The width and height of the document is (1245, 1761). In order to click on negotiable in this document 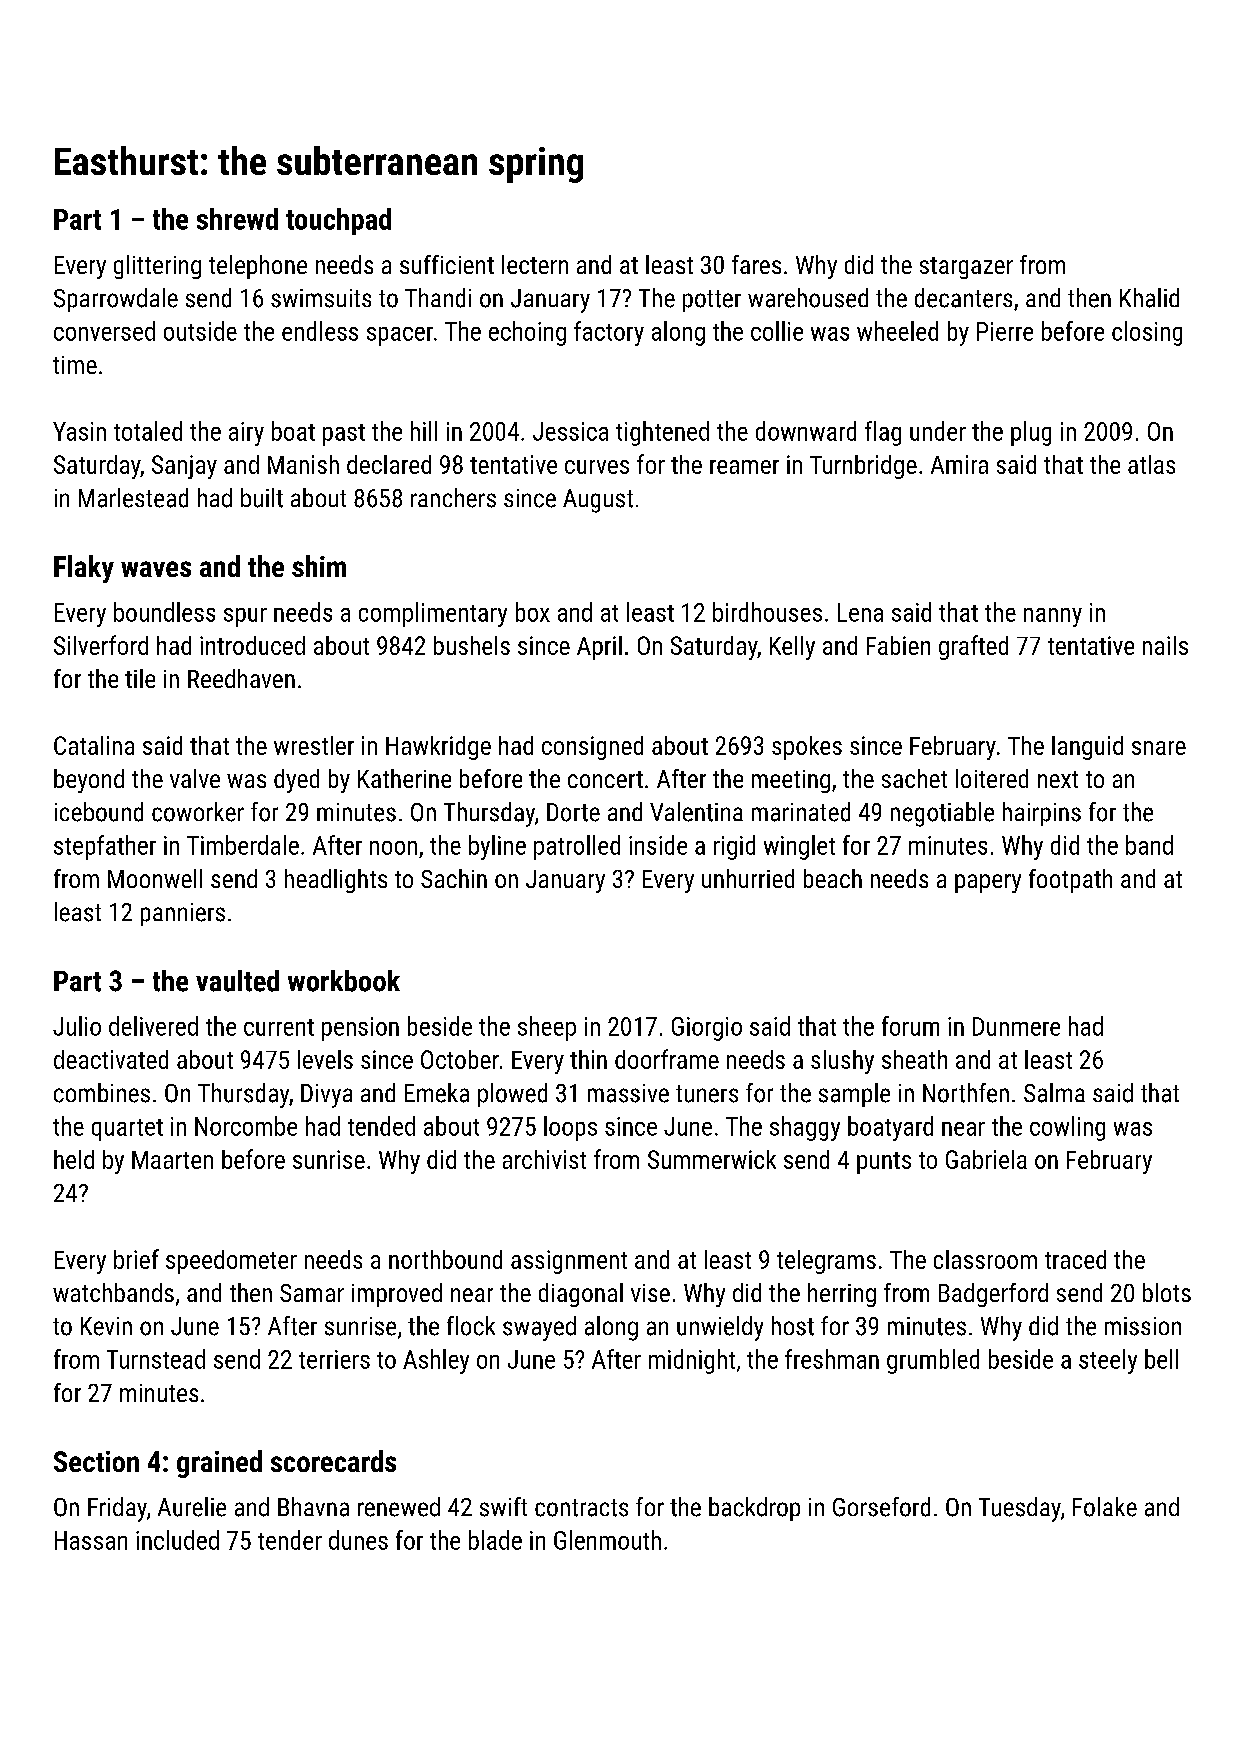, I will do `click(942, 814)`.
